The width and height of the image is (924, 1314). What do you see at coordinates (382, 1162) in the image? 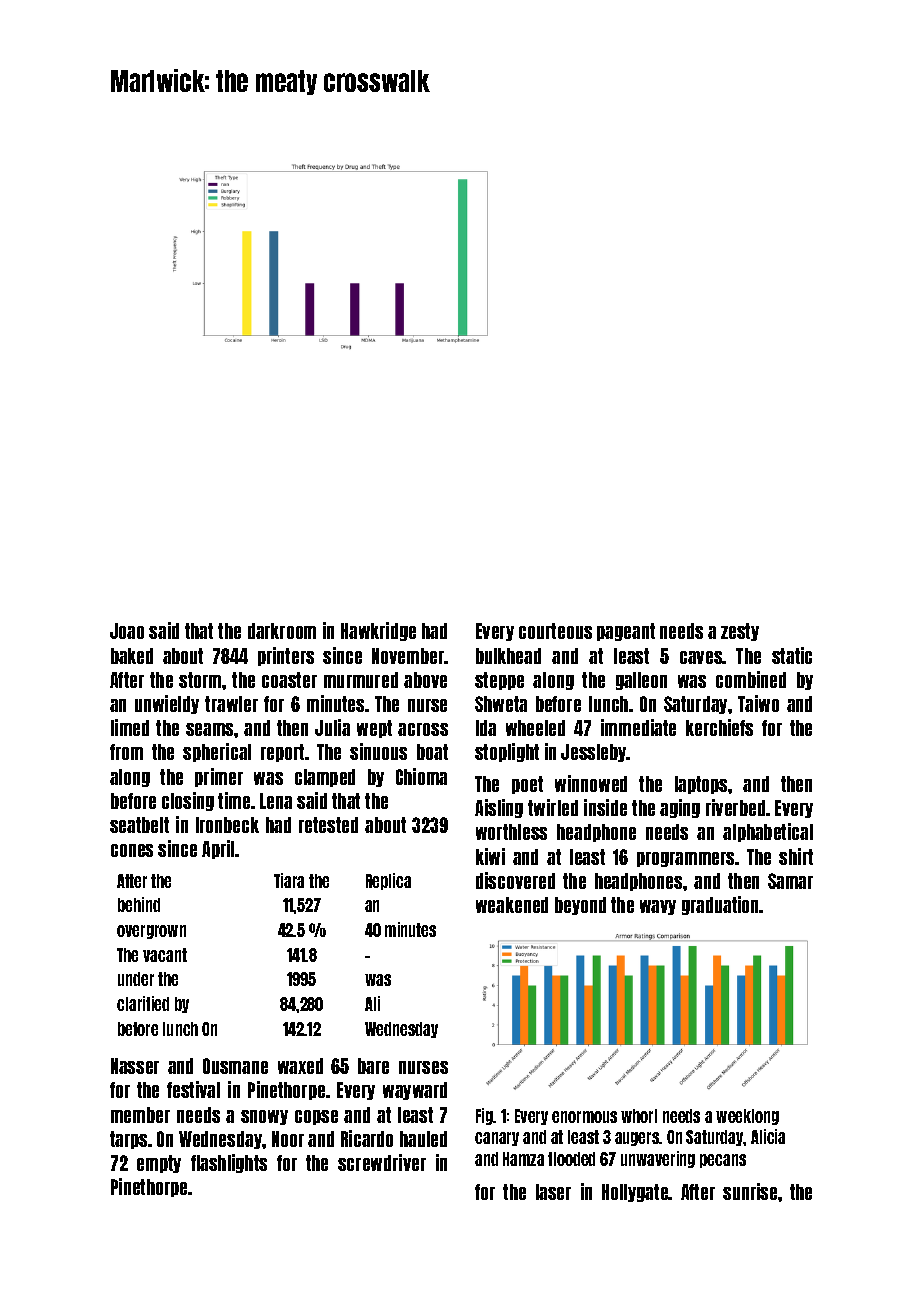
I see `screwdriver` at bounding box center [382, 1162].
